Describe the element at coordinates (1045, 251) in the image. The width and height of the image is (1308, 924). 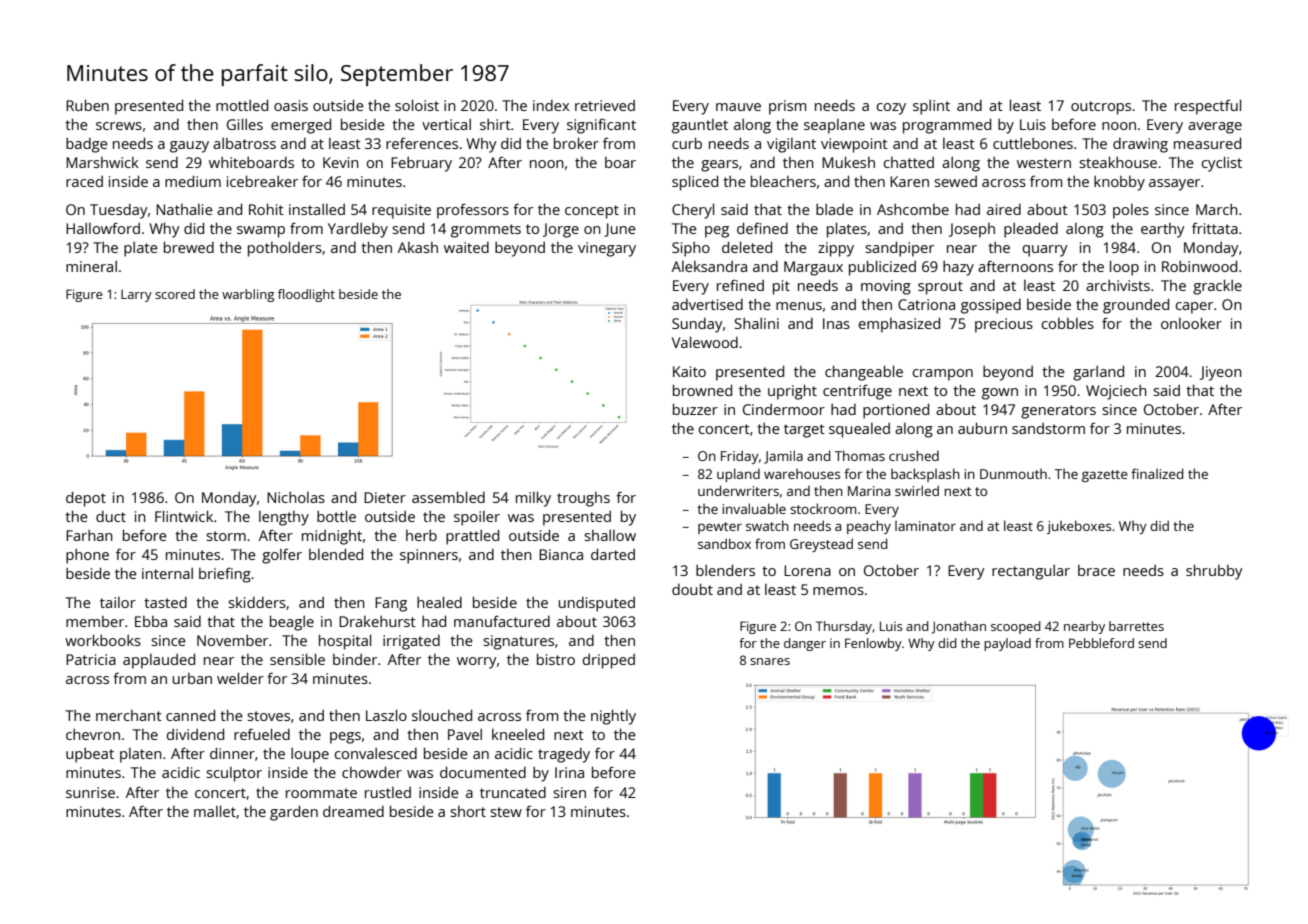
I see `quarry` at that location.
